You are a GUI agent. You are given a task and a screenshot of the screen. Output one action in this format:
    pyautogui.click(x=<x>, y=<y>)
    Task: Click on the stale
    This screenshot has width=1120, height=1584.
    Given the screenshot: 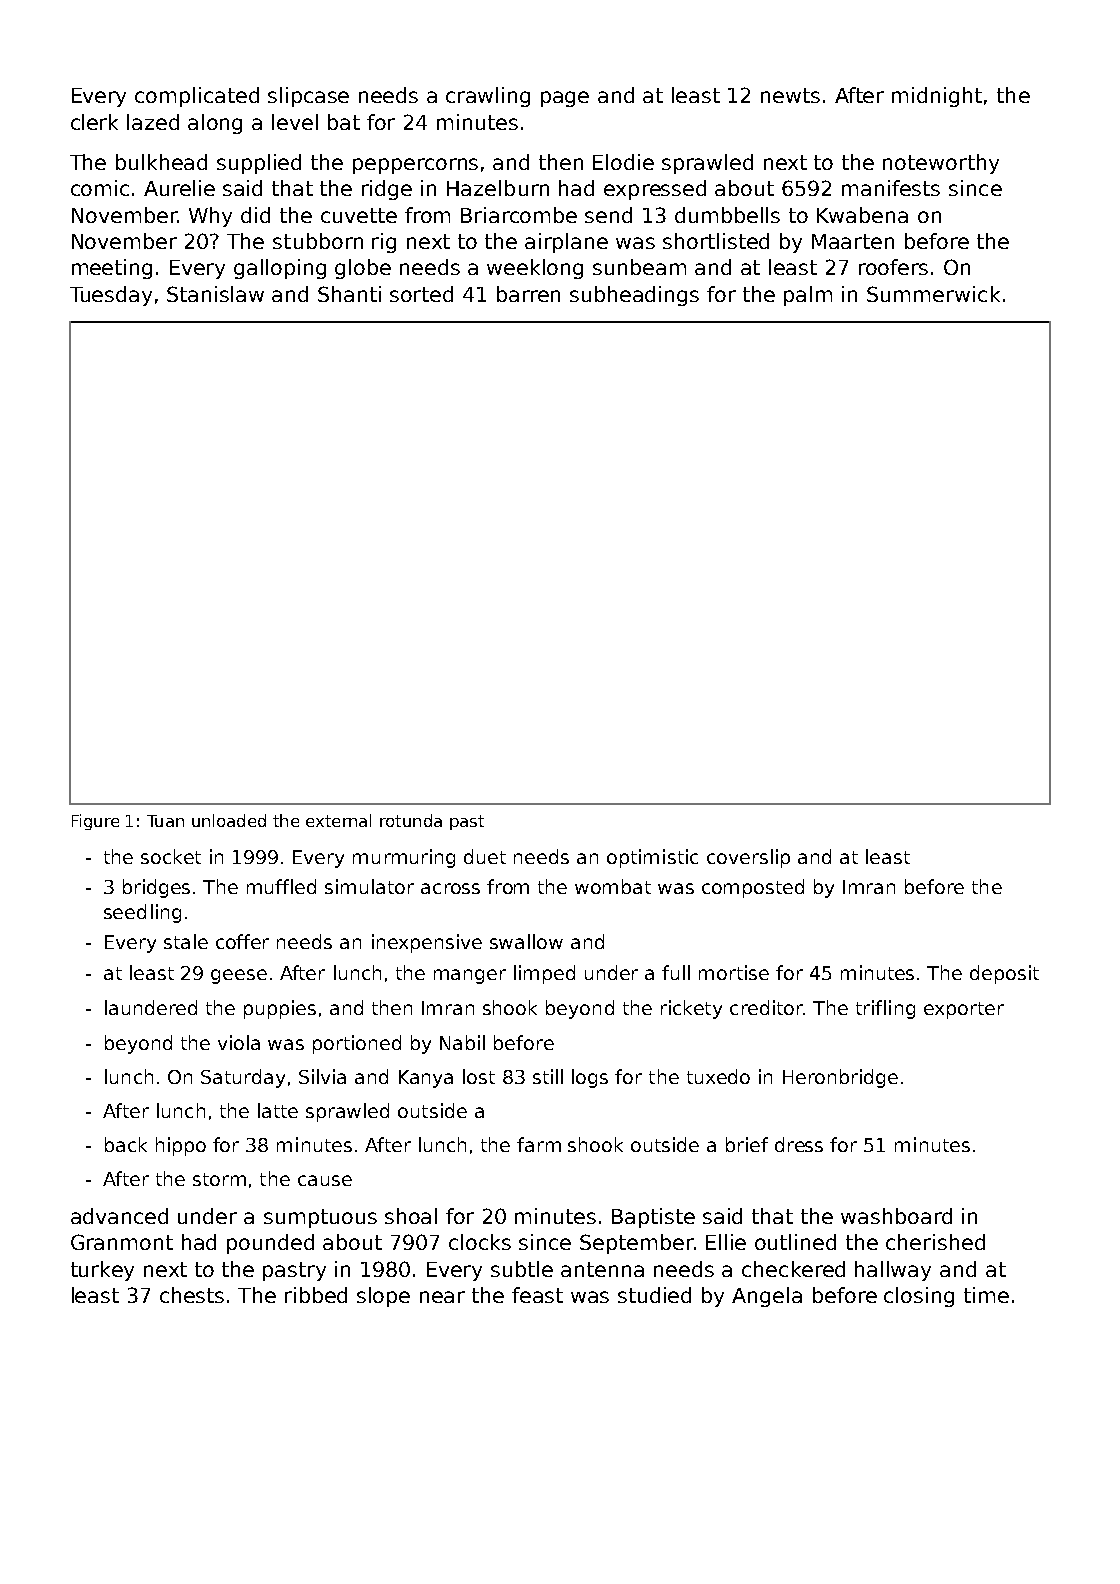 What is the action you would take?
    pyautogui.click(x=186, y=941)
